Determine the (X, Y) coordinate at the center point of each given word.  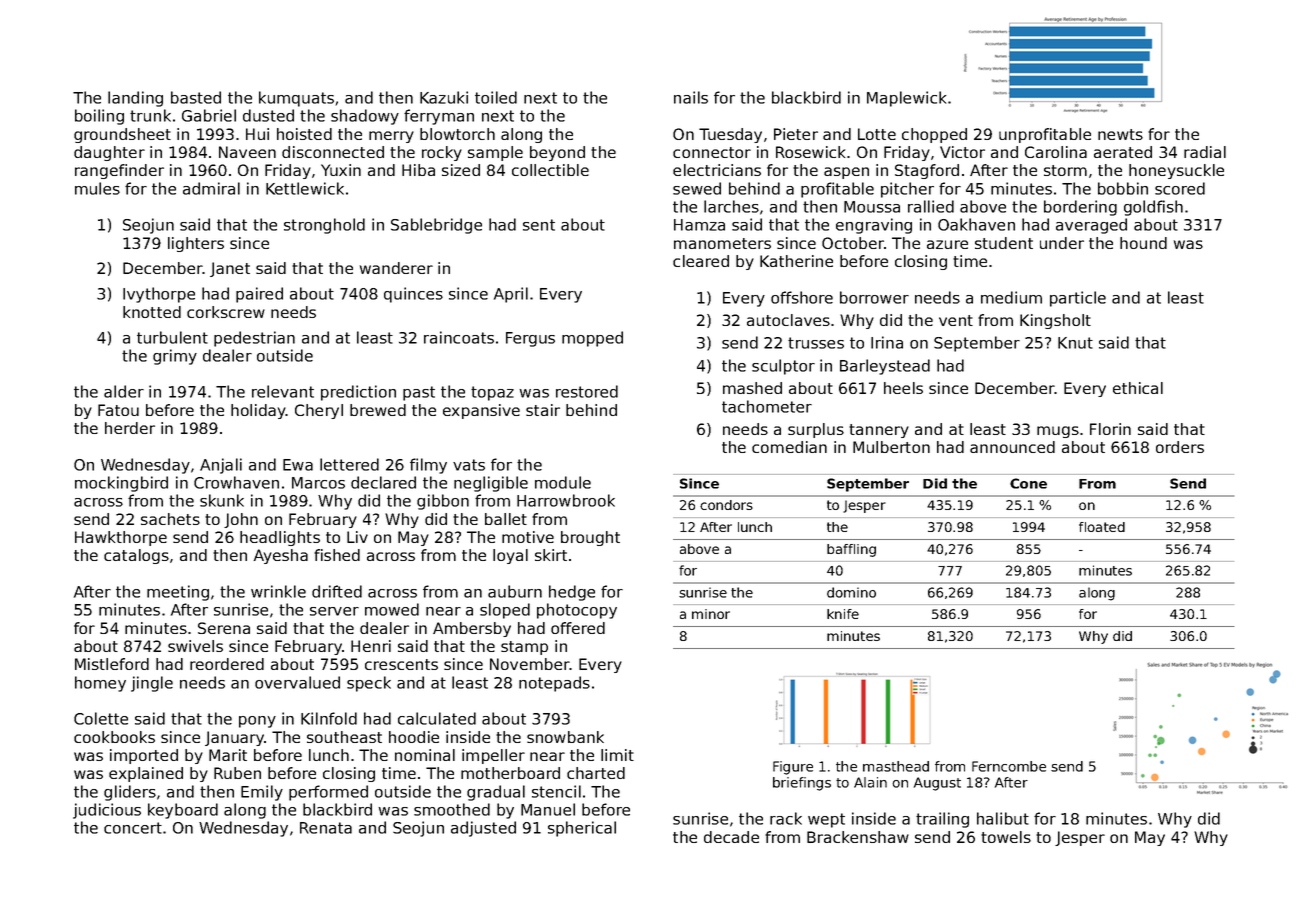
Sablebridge (436, 226)
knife (843, 614)
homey (100, 684)
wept (826, 820)
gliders (130, 793)
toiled (496, 97)
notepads (554, 684)
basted (196, 97)
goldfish (1153, 208)
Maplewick (906, 99)
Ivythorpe (159, 295)
